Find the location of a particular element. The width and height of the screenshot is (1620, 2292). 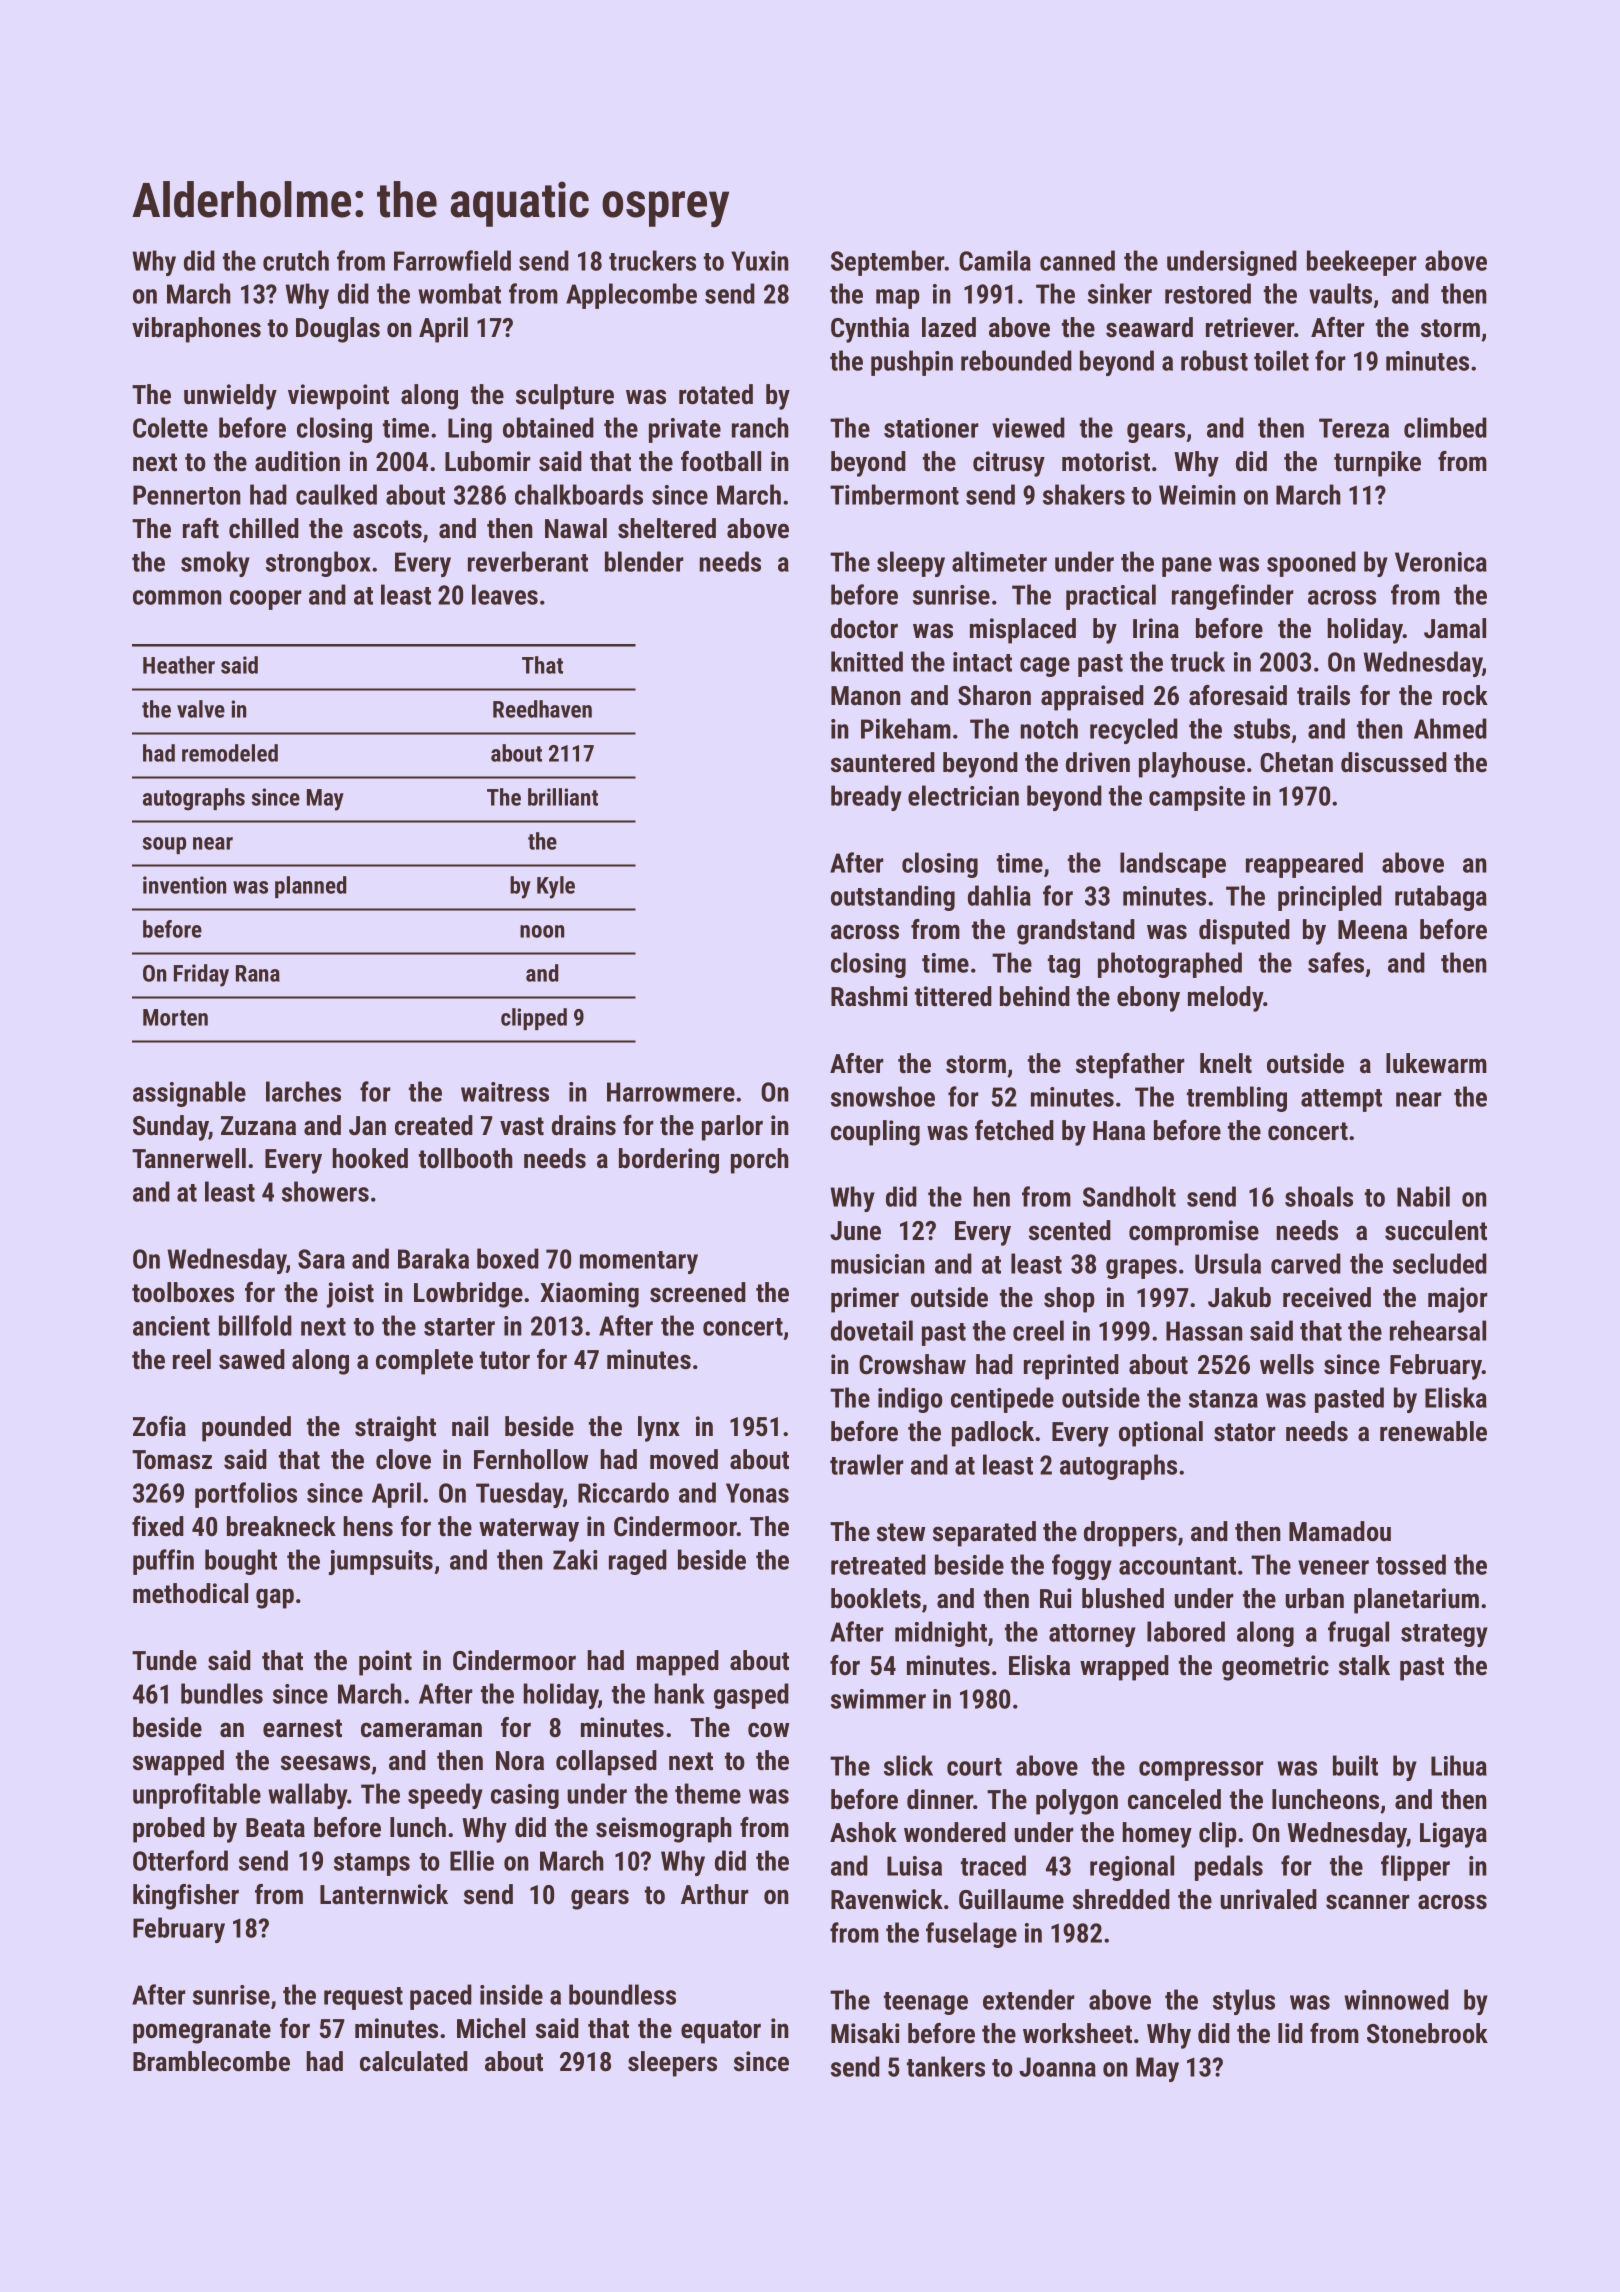

unrivaled is located at coordinates (1269, 1899).
